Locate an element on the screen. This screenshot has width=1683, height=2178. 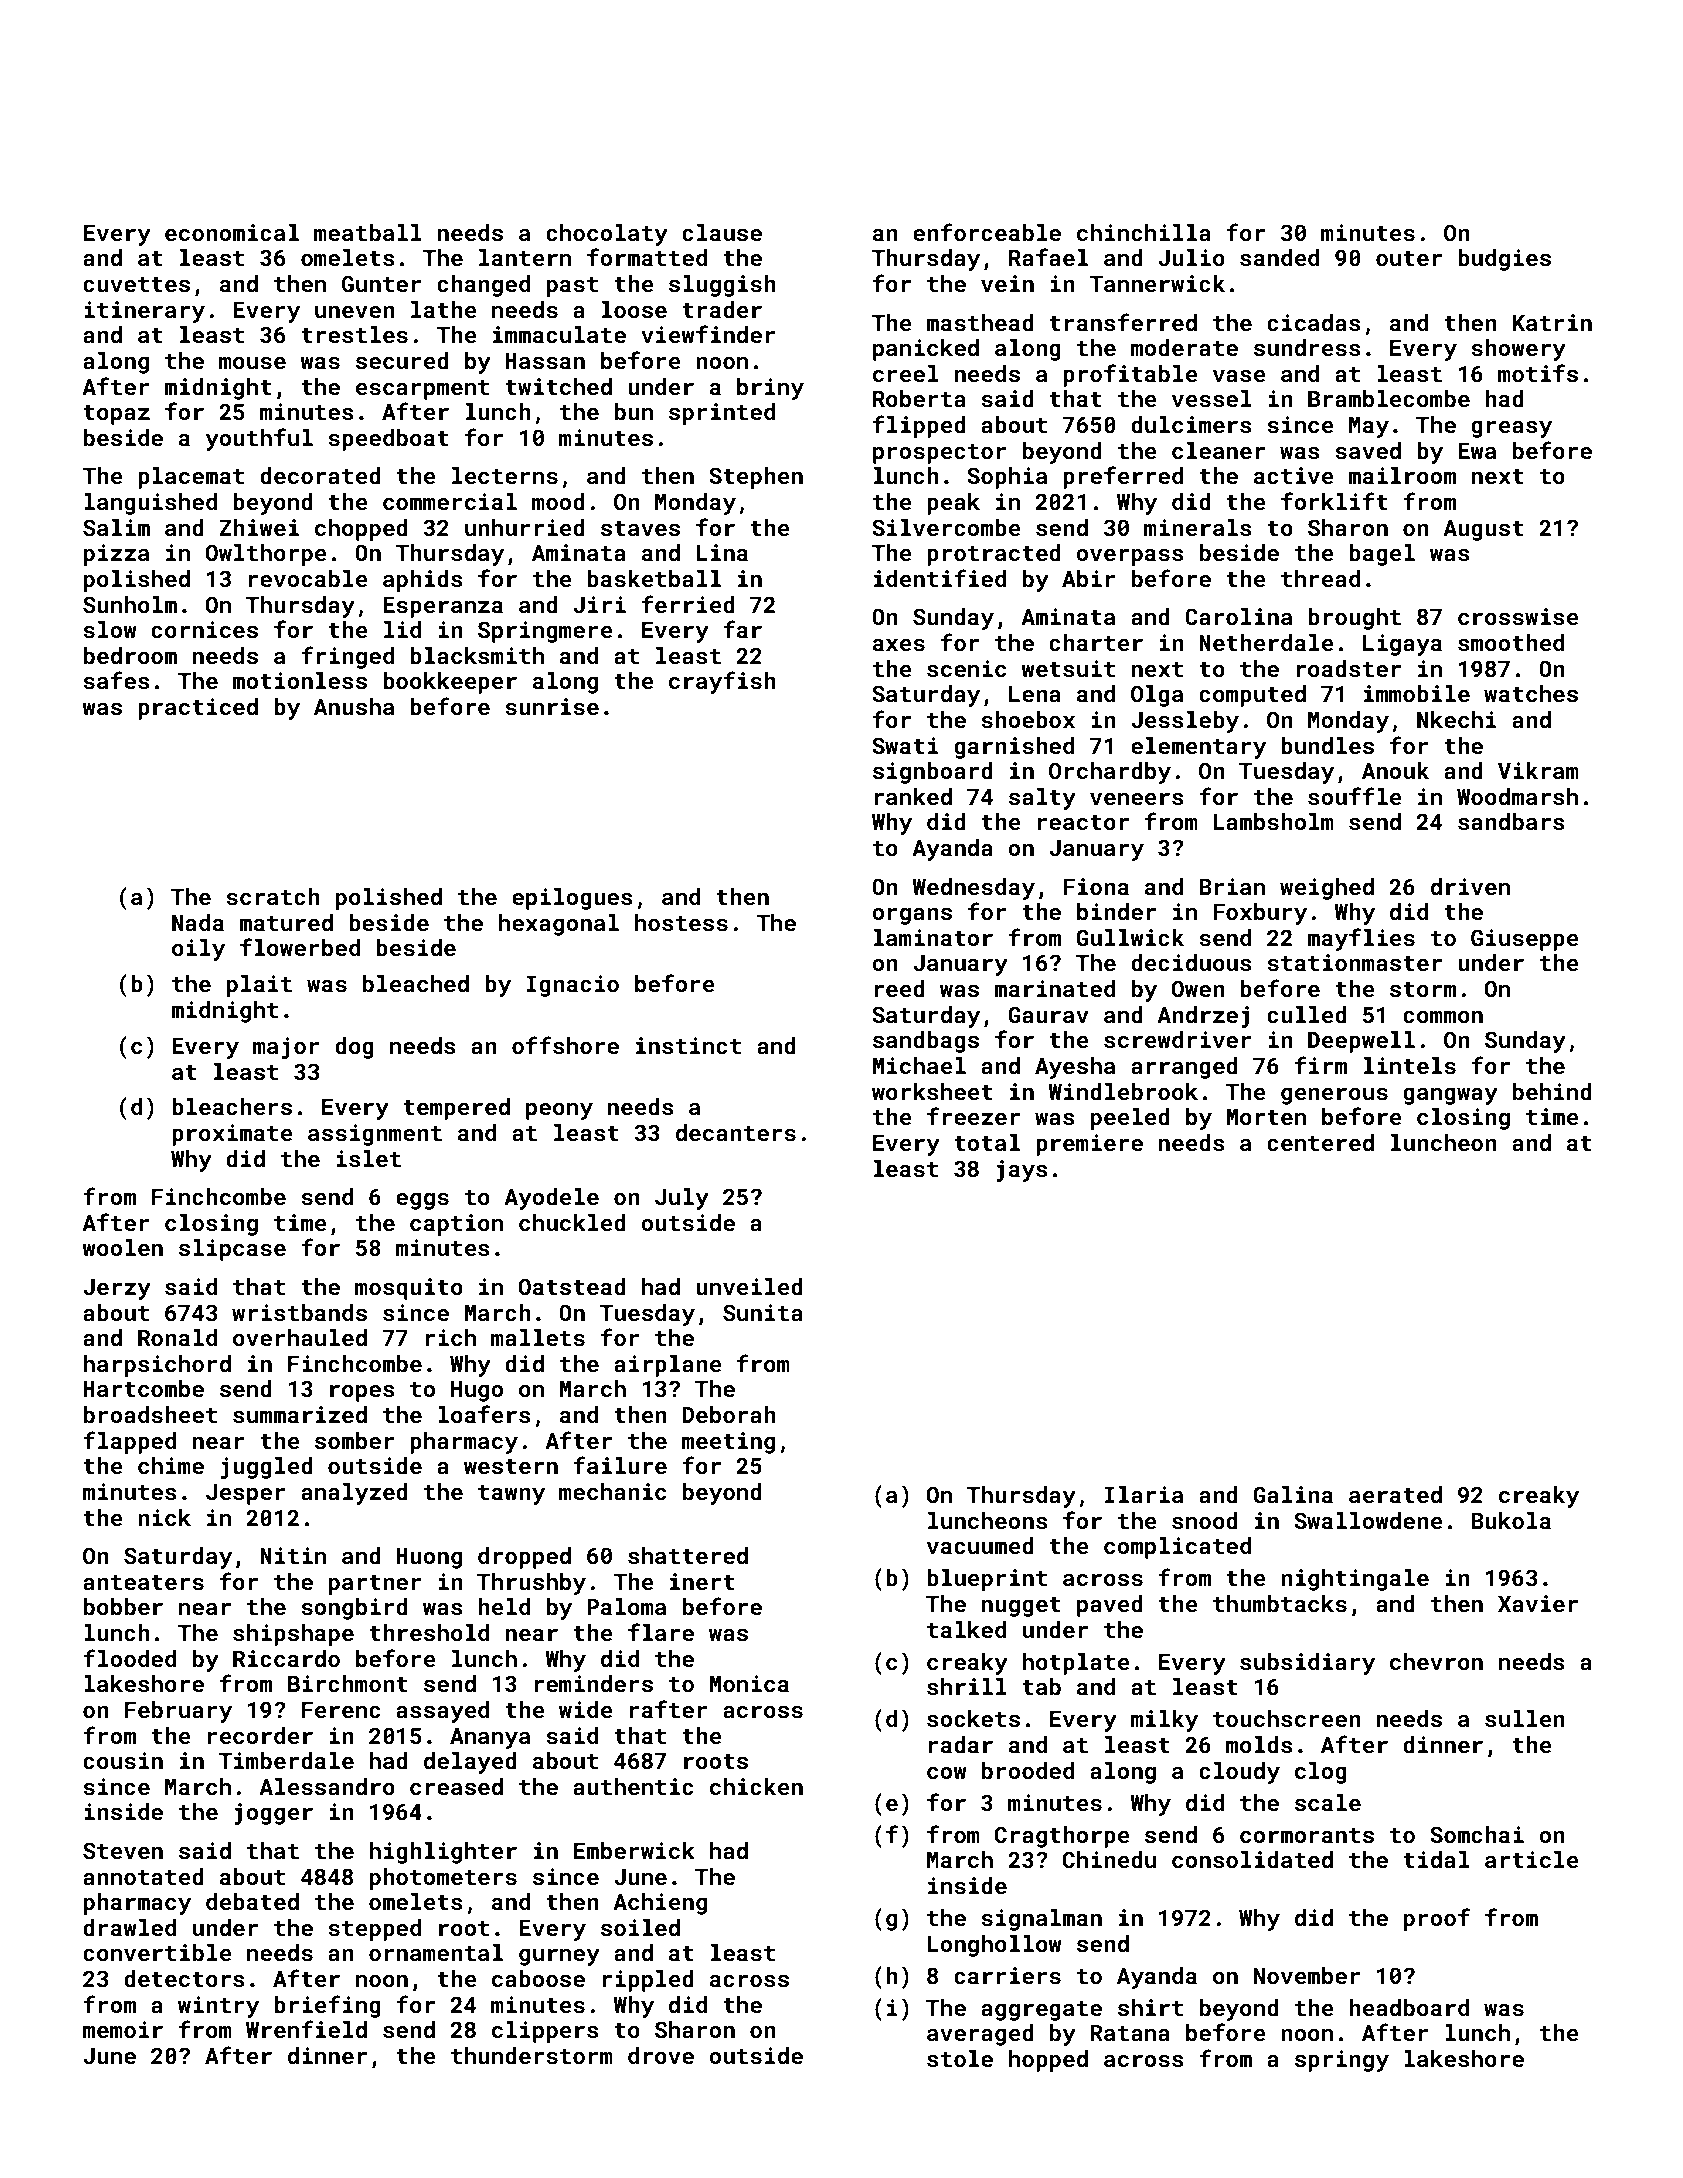
harpsichord is located at coordinates (157, 1366).
